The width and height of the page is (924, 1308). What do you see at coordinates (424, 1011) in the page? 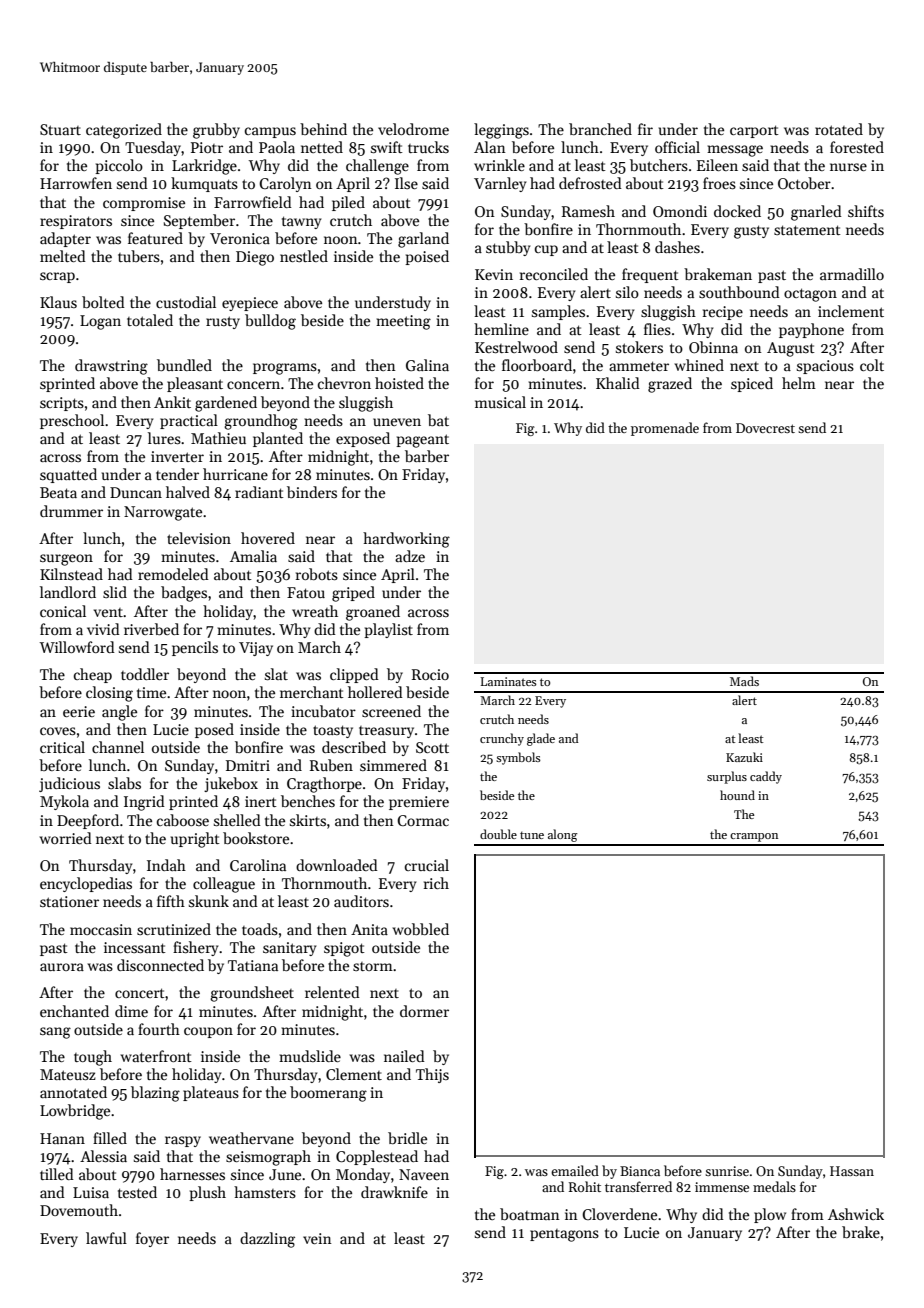
I see `dormer` at bounding box center [424, 1011].
